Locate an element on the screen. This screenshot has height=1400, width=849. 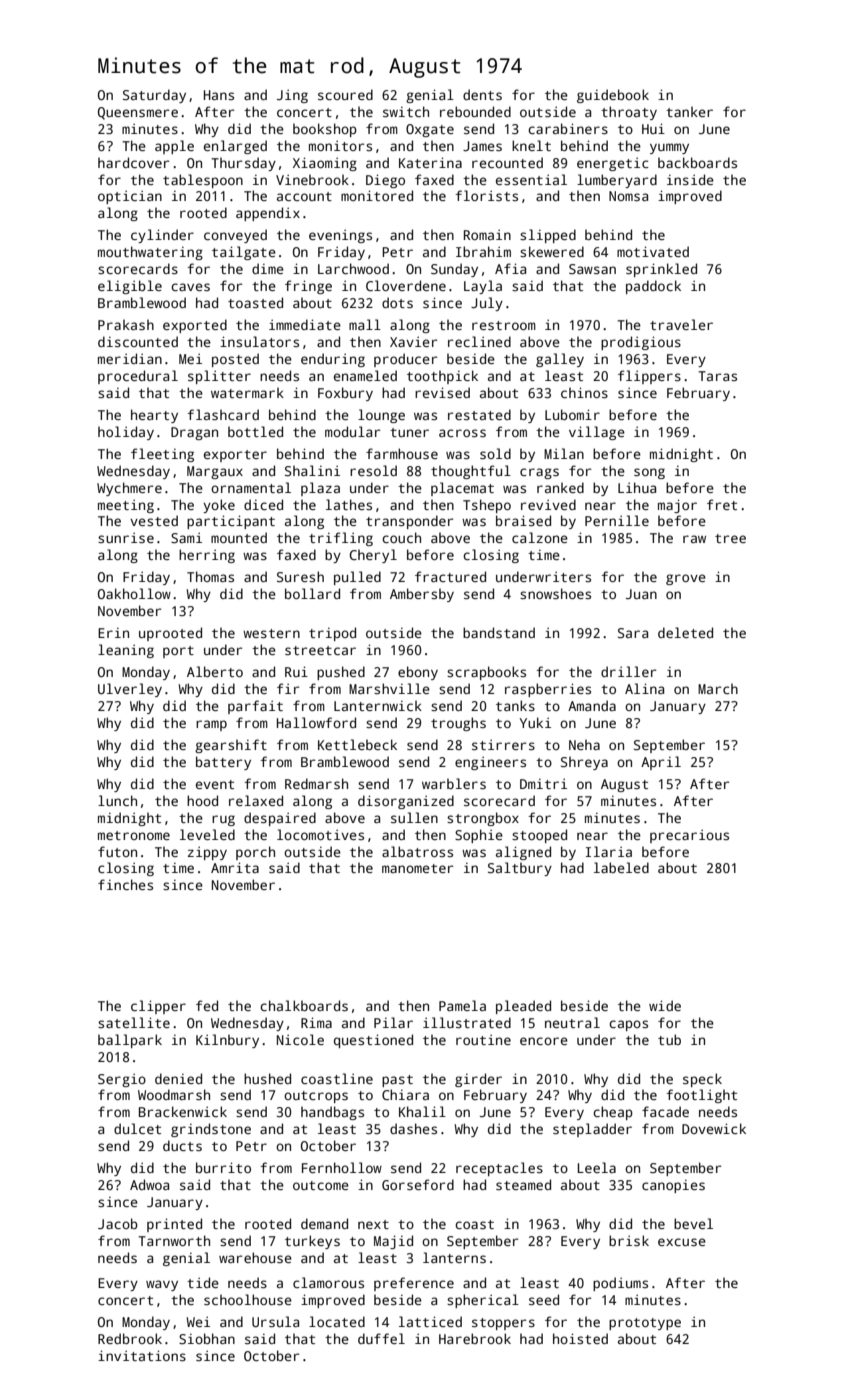
Foxbury is located at coordinates (345, 394).
